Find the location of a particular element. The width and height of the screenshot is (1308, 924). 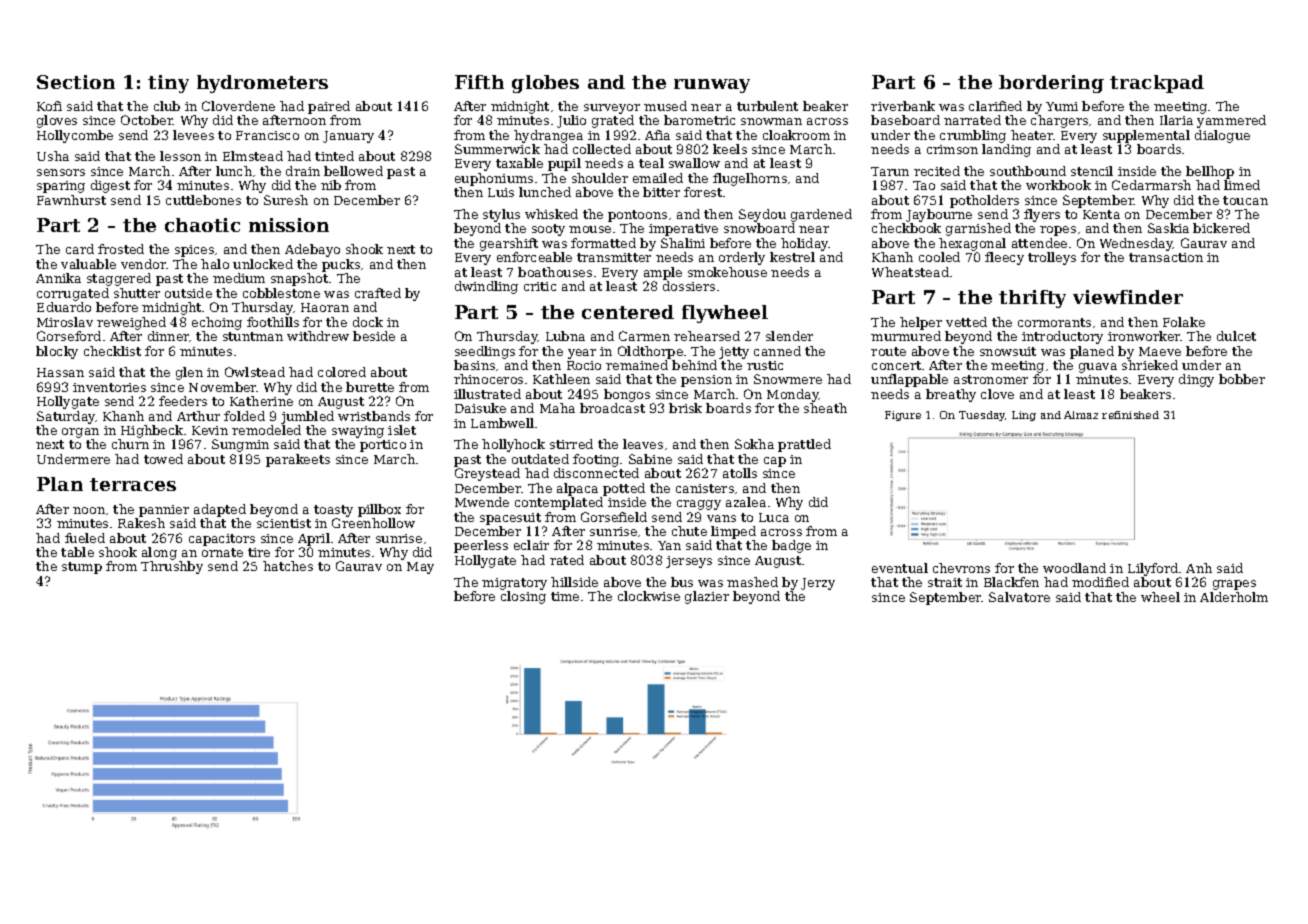

churn is located at coordinates (130, 444).
